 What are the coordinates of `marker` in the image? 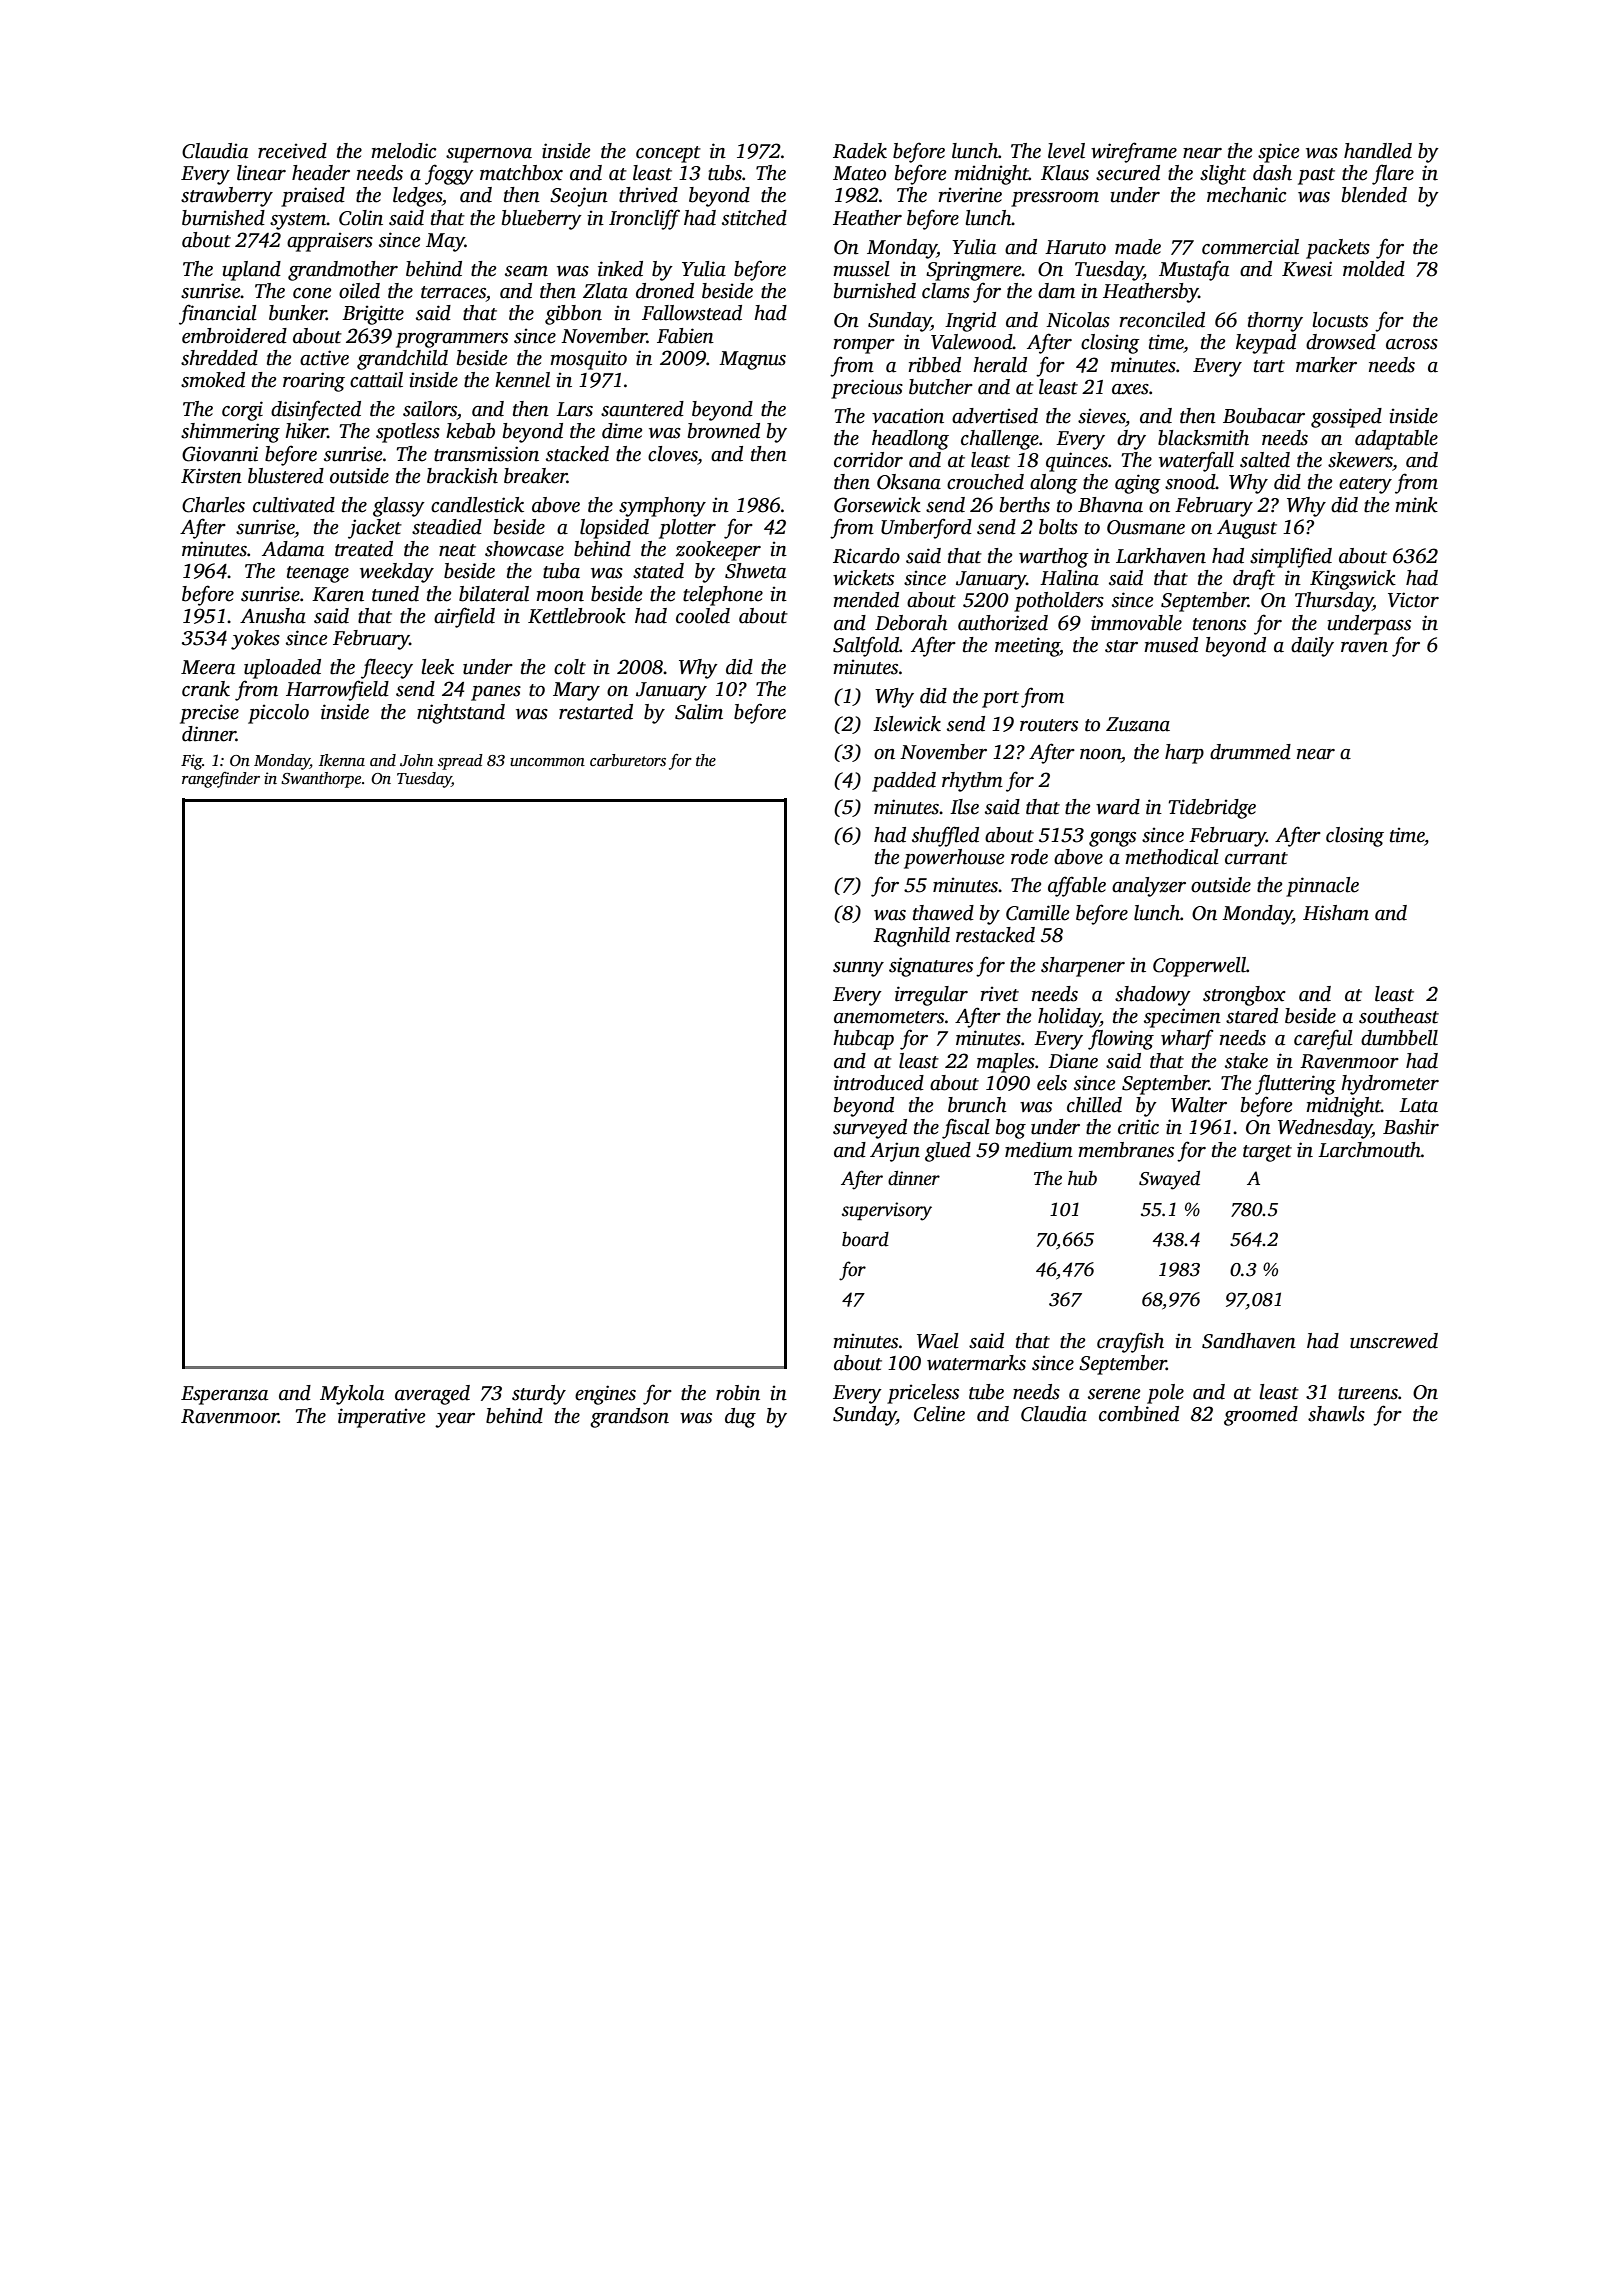 It's located at (1326, 365).
